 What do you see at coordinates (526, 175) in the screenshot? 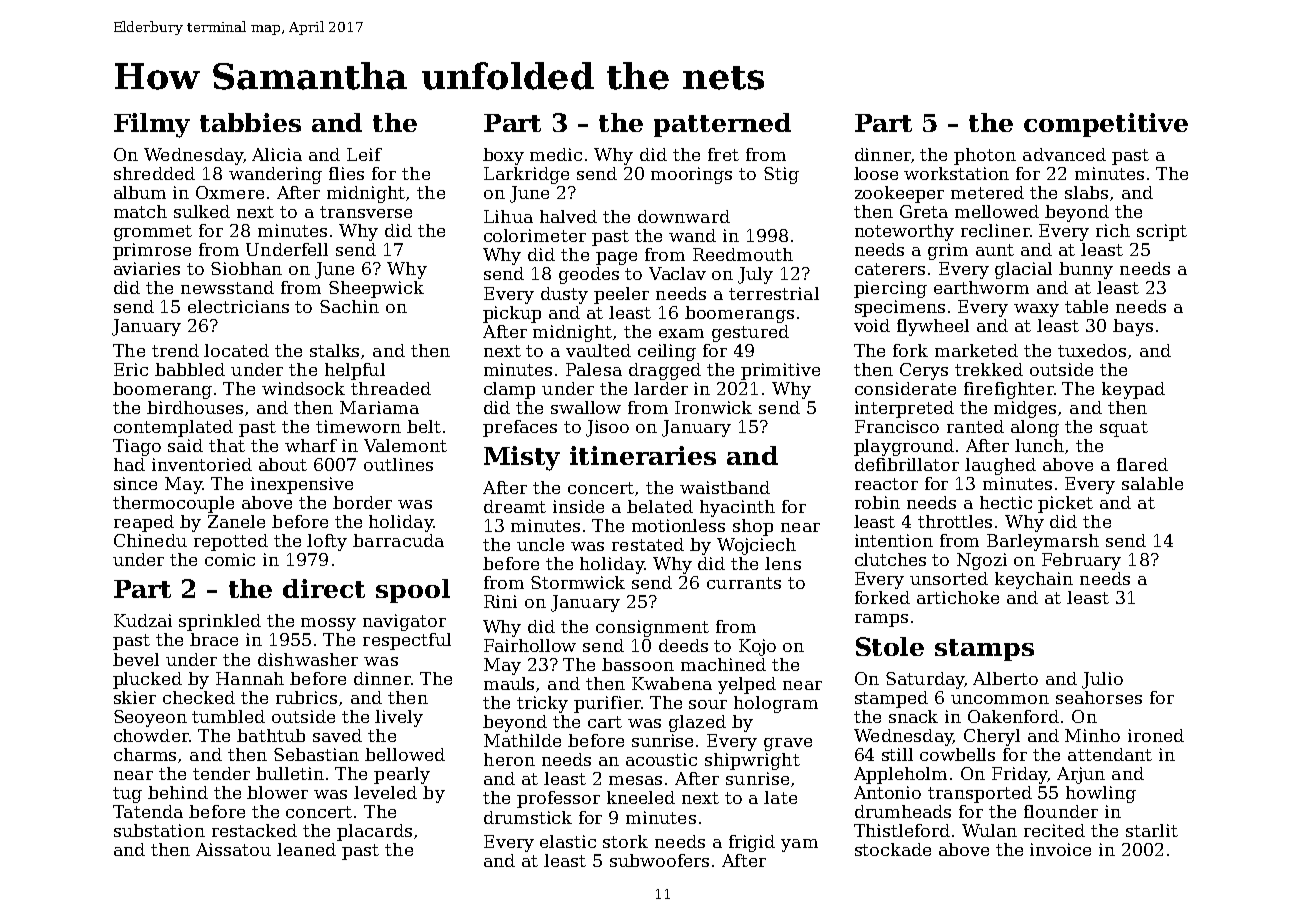
I see `Larkridge` at bounding box center [526, 175].
